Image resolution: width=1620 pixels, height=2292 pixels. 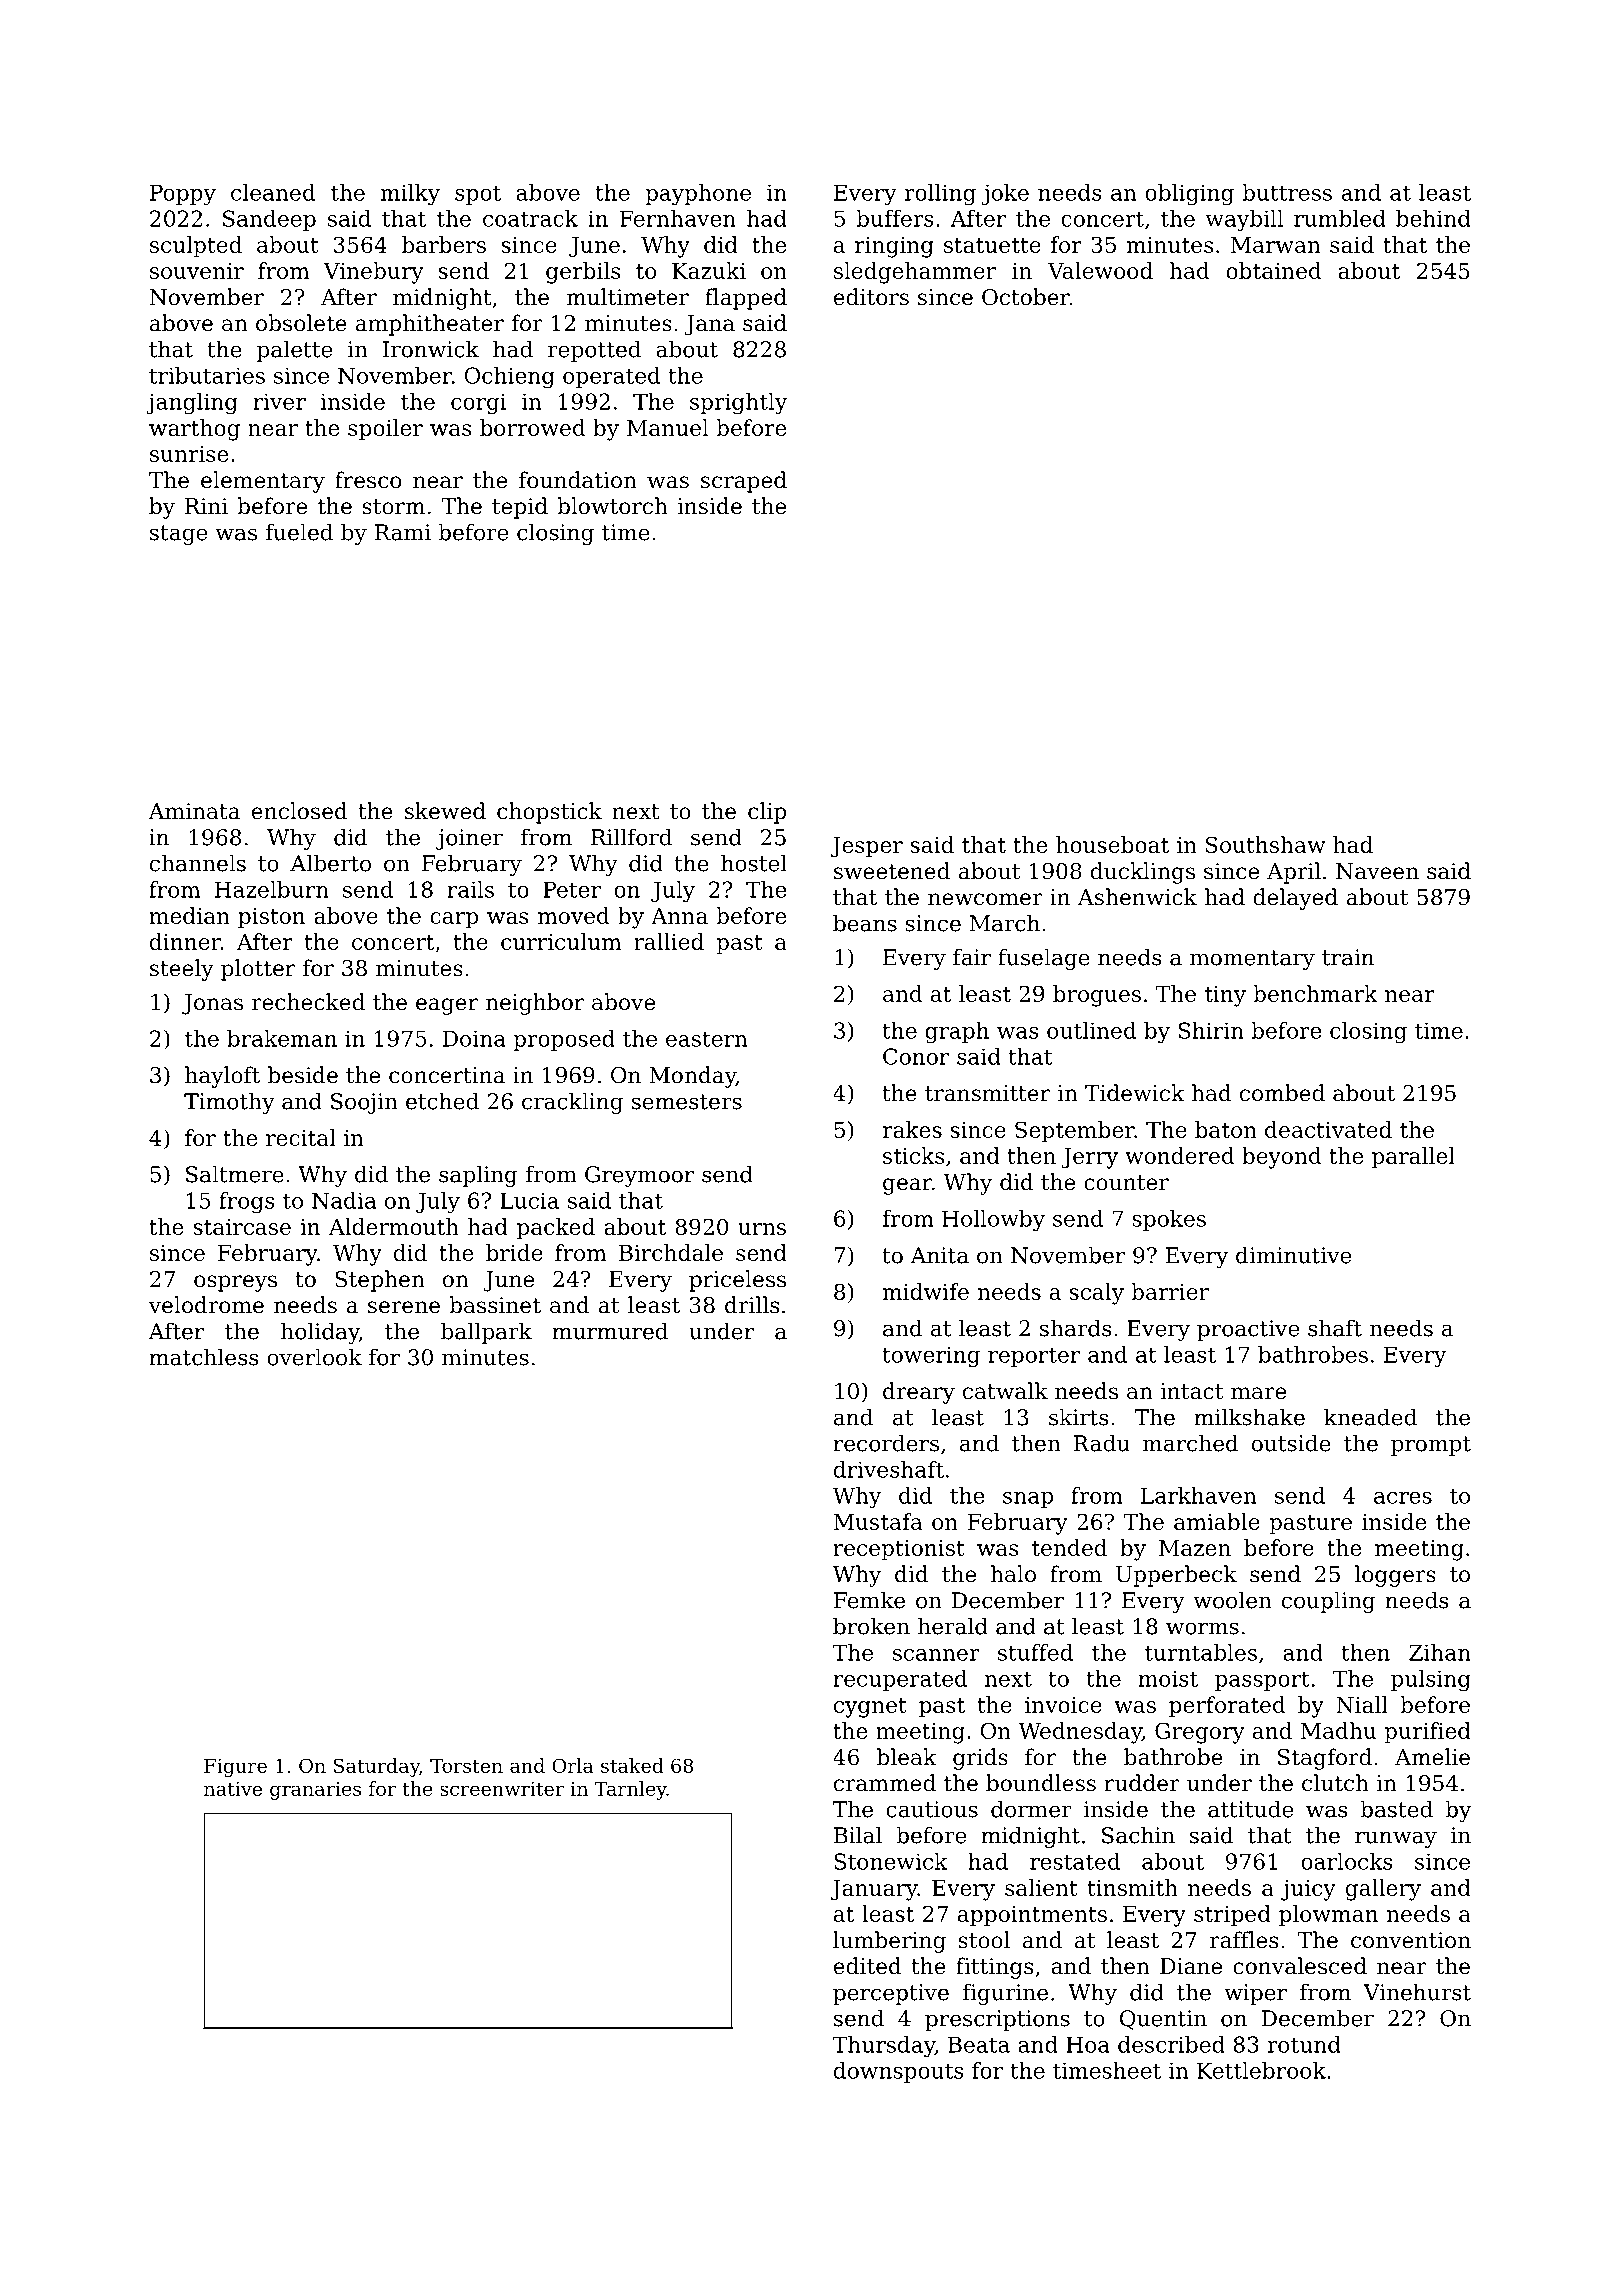 I want to click on dreary, so click(x=919, y=1393).
